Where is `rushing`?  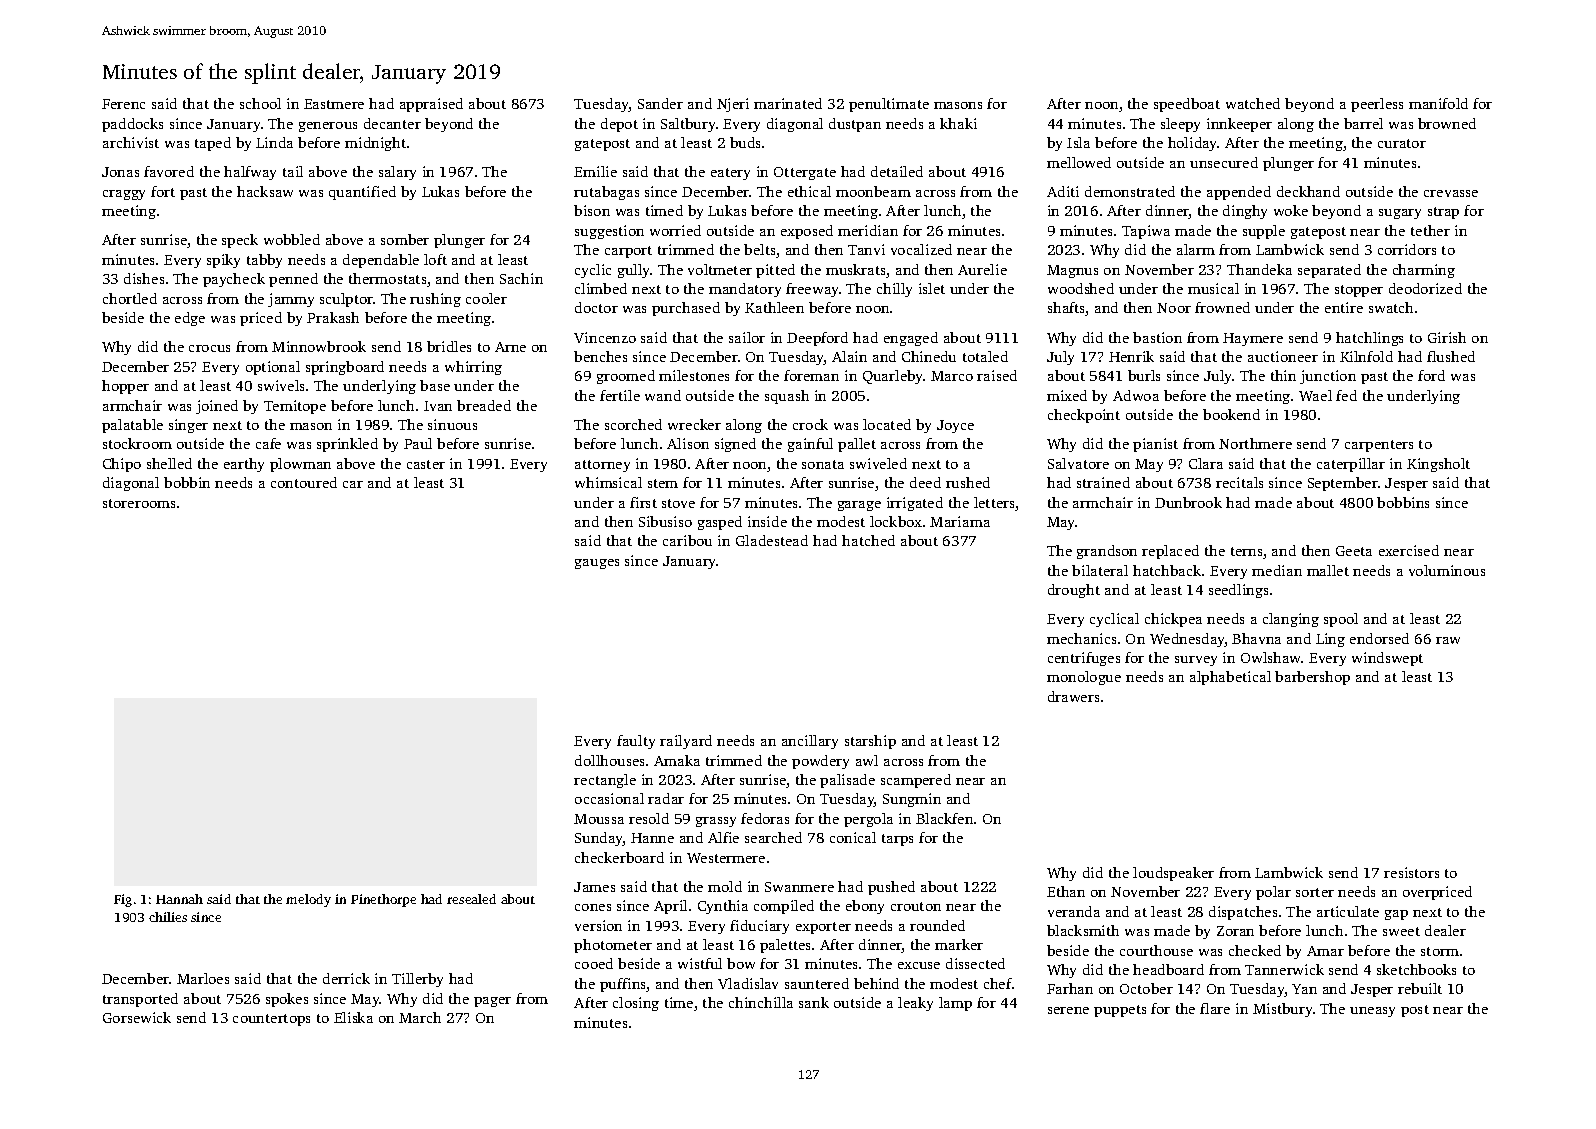
rushing is located at coordinates (435, 300).
